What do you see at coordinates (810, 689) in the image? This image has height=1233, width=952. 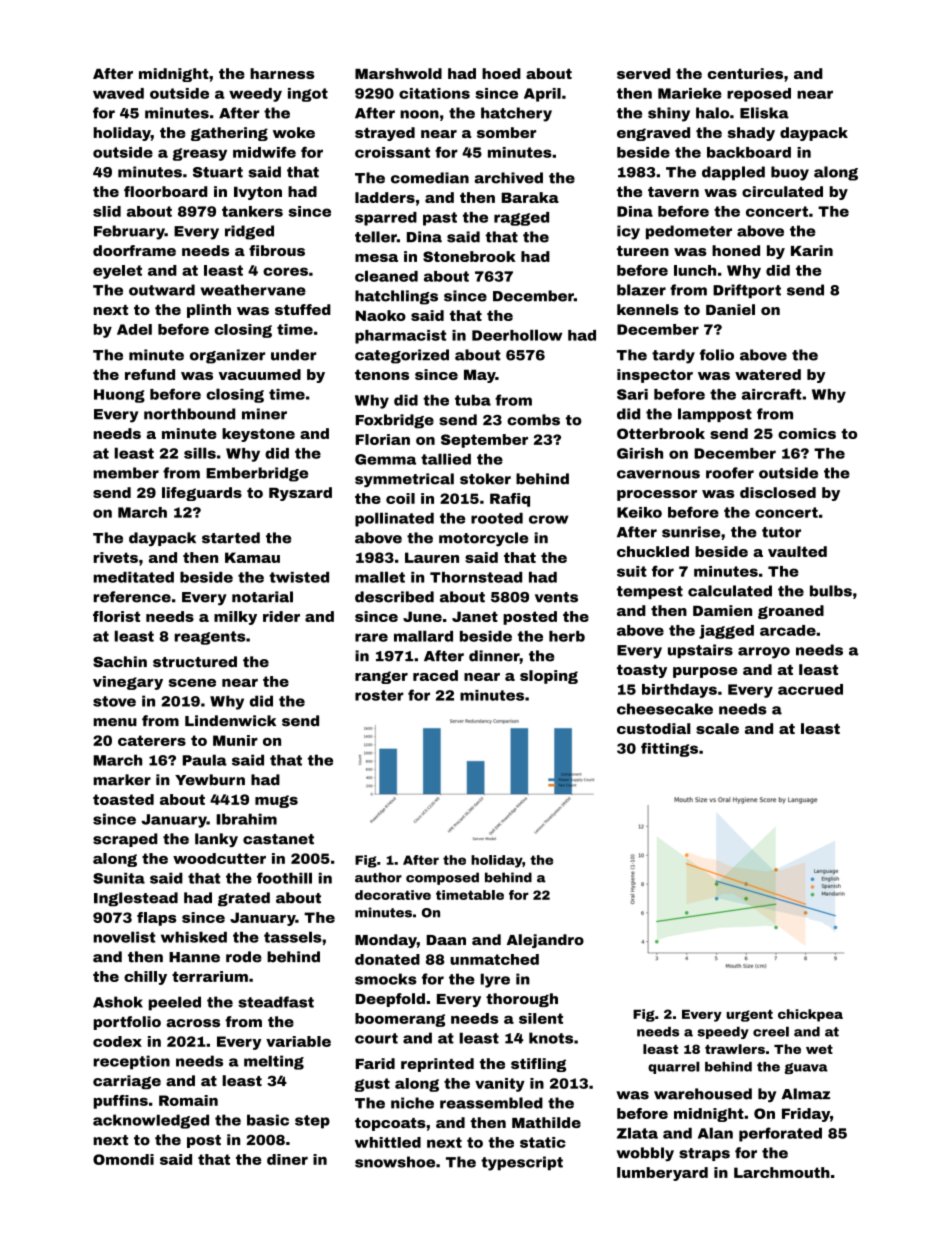 I see `accrued` at bounding box center [810, 689].
